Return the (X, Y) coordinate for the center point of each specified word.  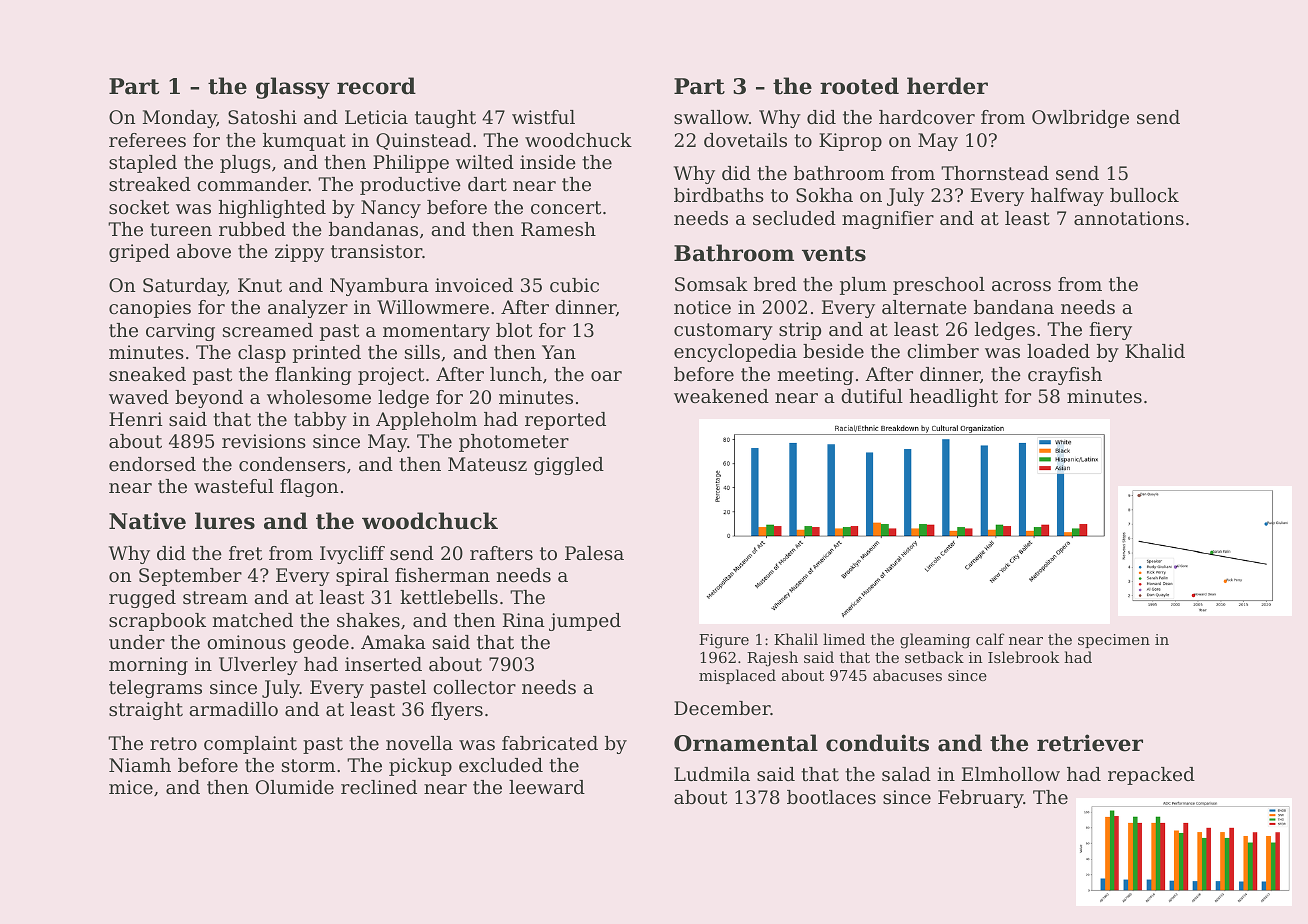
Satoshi (262, 117)
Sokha (824, 195)
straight (146, 711)
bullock (1144, 195)
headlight (953, 398)
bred (775, 284)
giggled (569, 466)
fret (245, 553)
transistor (376, 251)
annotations (1129, 218)
